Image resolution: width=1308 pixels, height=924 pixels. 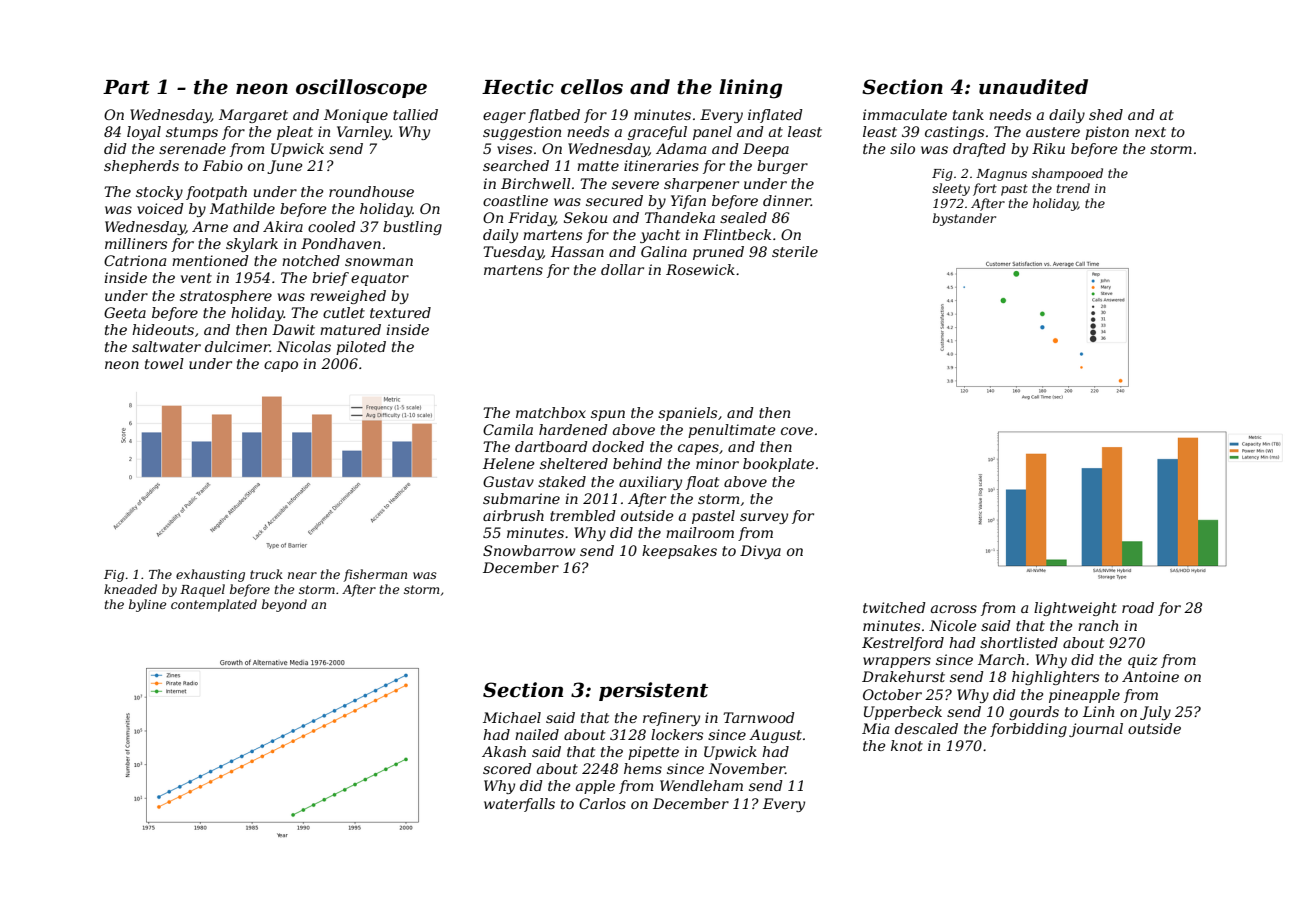 What do you see at coordinates (797, 431) in the screenshot?
I see `cove` at bounding box center [797, 431].
